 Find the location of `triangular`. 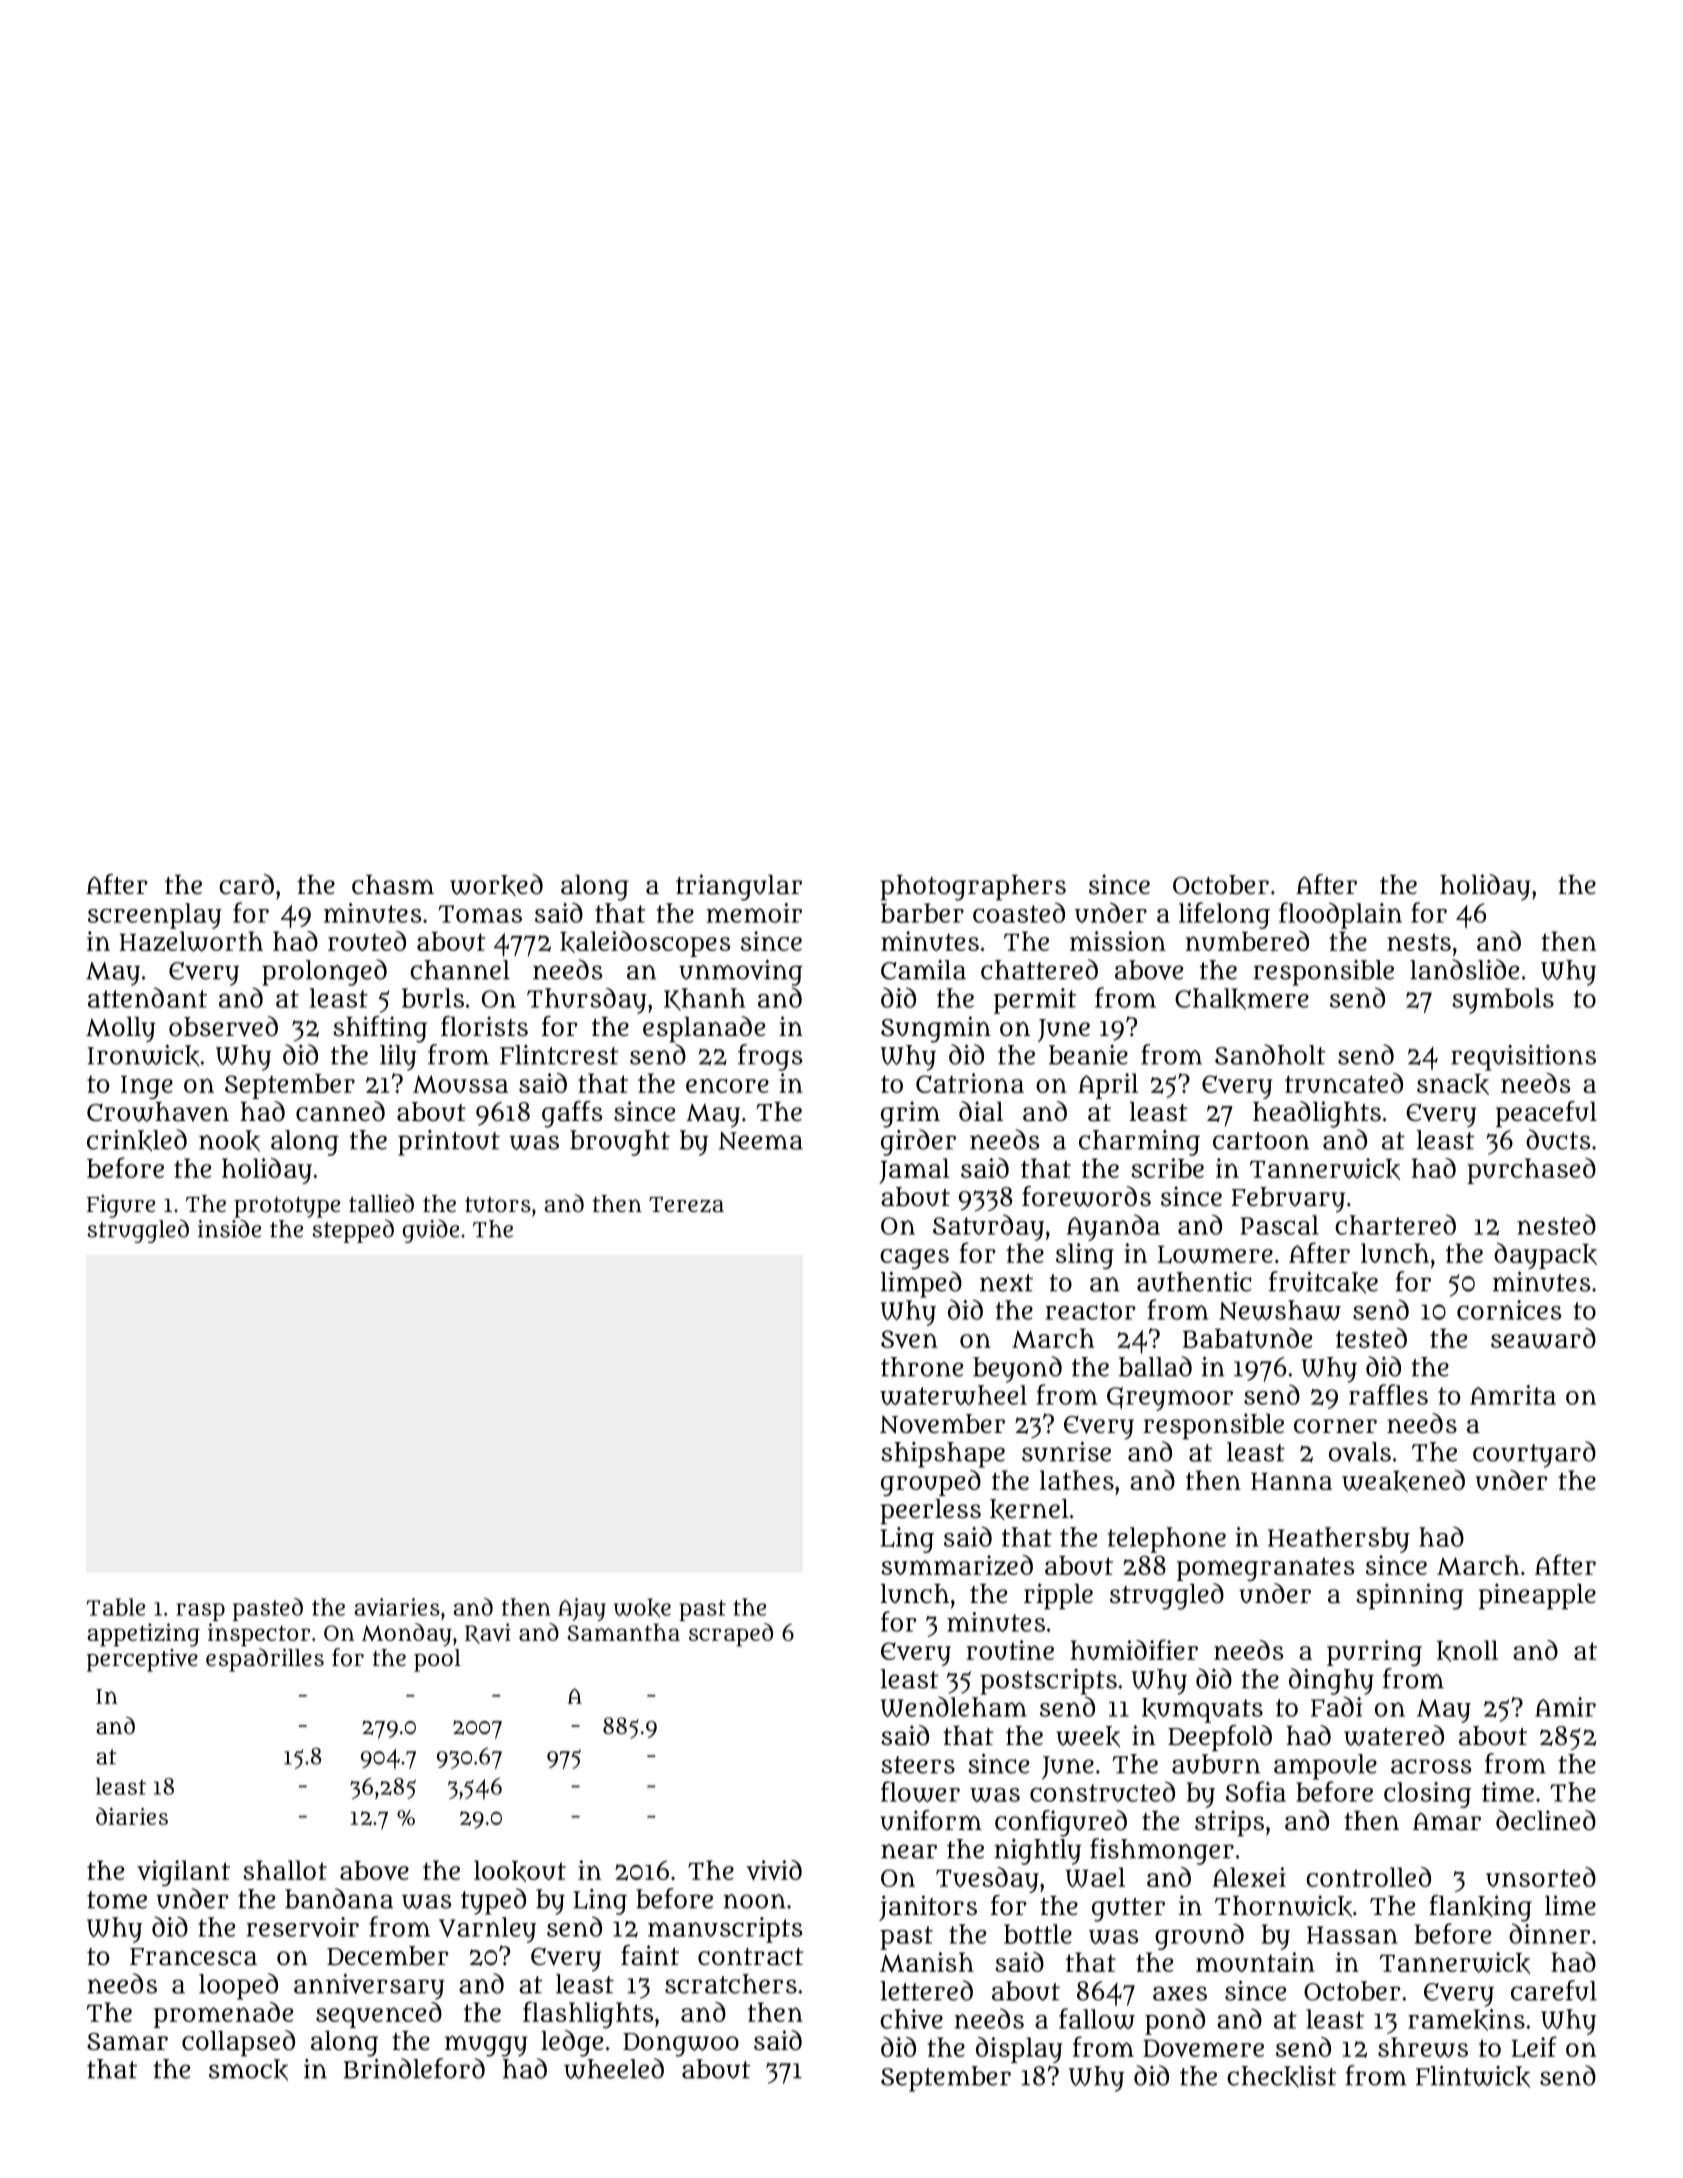

triangular is located at coordinates (739, 887).
